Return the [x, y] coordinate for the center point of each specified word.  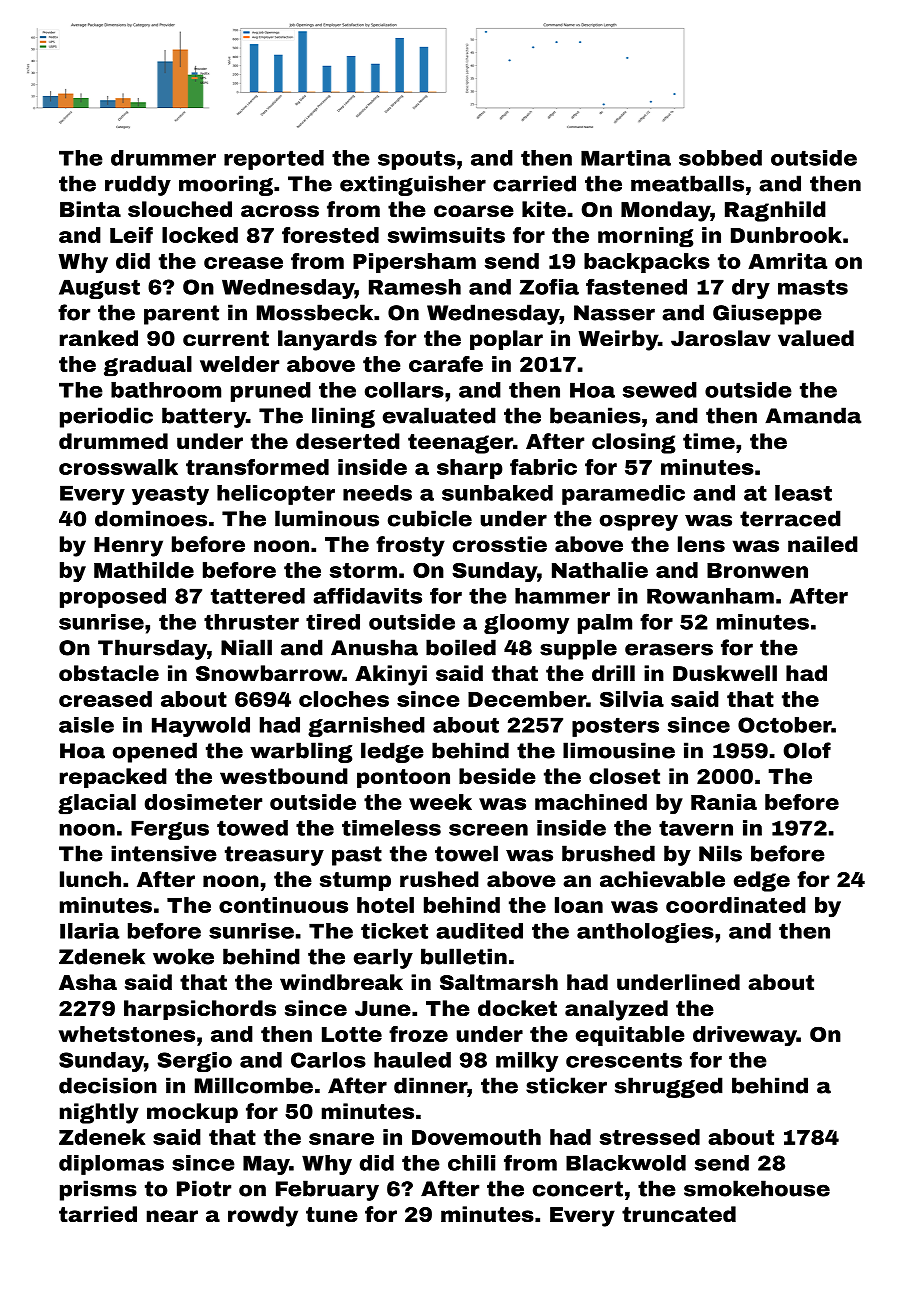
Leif [131, 235]
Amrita [787, 261]
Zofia [549, 286]
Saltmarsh [499, 982]
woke [183, 956]
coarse [474, 211]
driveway [745, 1036]
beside [497, 776]
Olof [807, 750]
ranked [99, 338]
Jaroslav [721, 338]
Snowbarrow [269, 673]
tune [332, 1214]
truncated [679, 1214]
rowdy [263, 1216]
